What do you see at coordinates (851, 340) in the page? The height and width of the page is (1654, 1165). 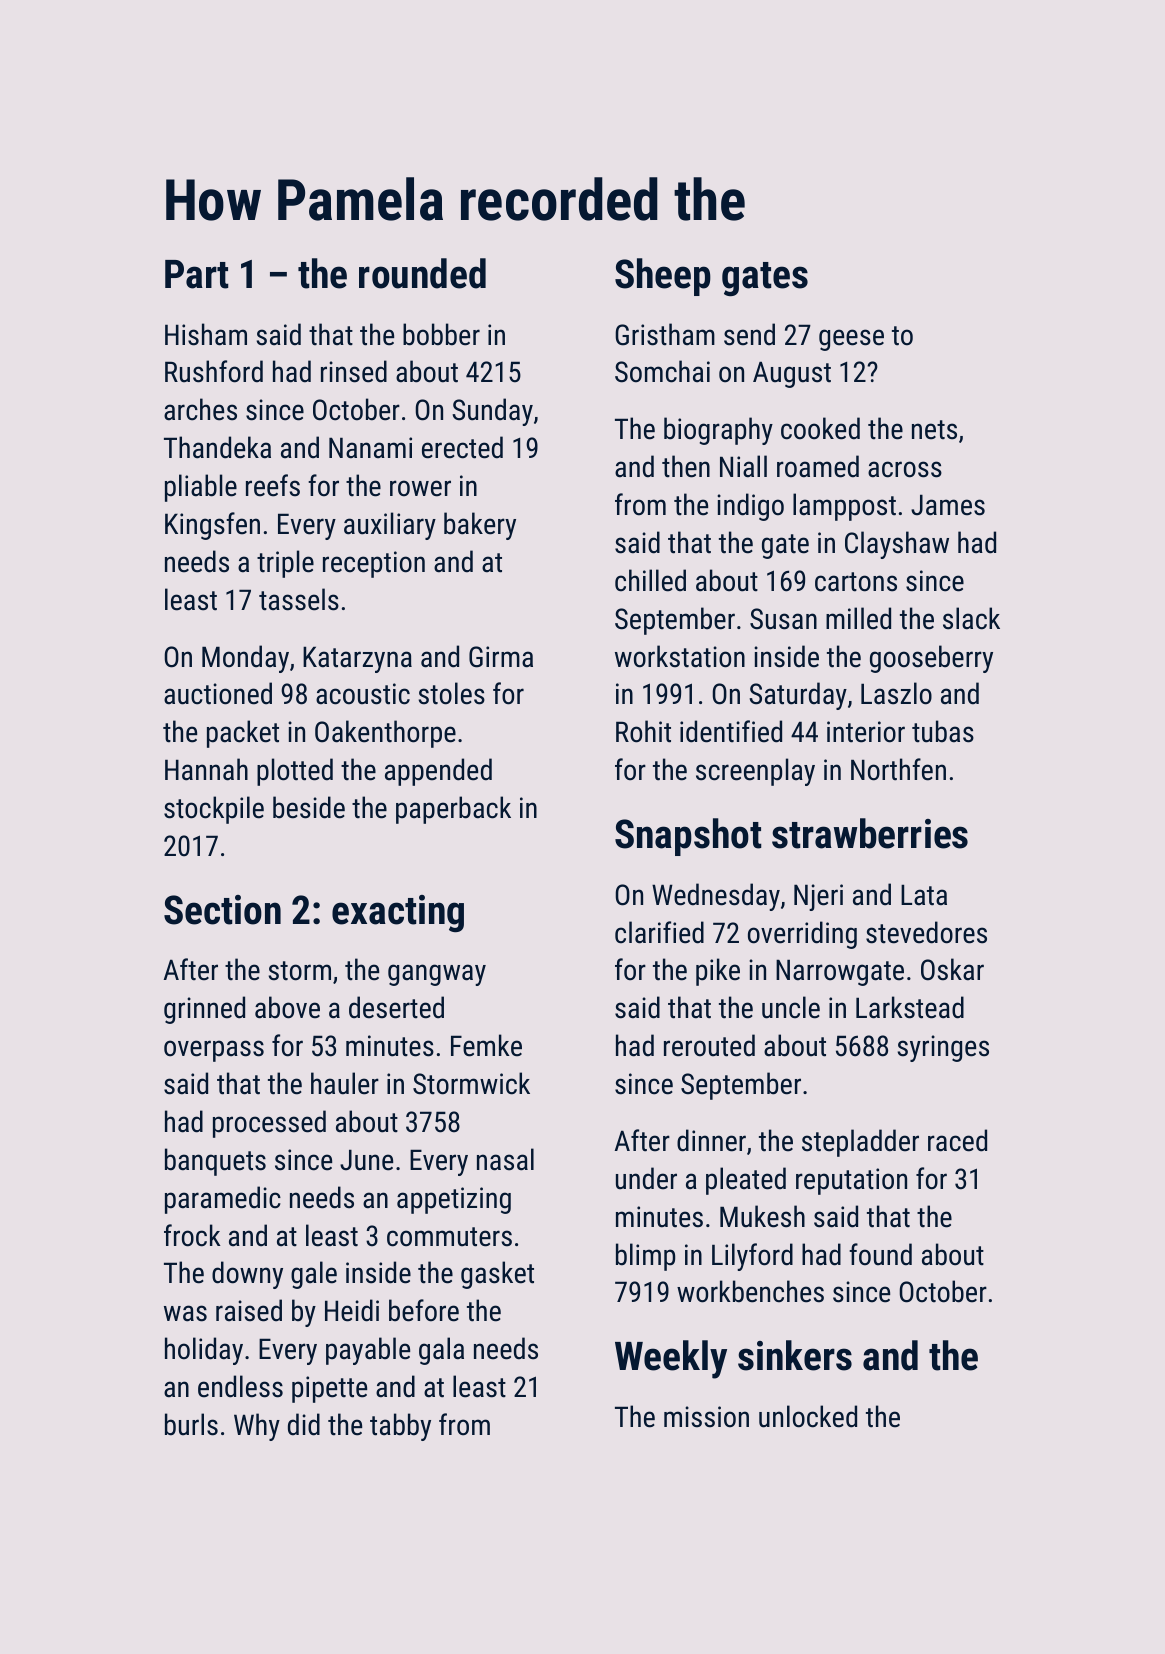 I see `geese` at bounding box center [851, 340].
